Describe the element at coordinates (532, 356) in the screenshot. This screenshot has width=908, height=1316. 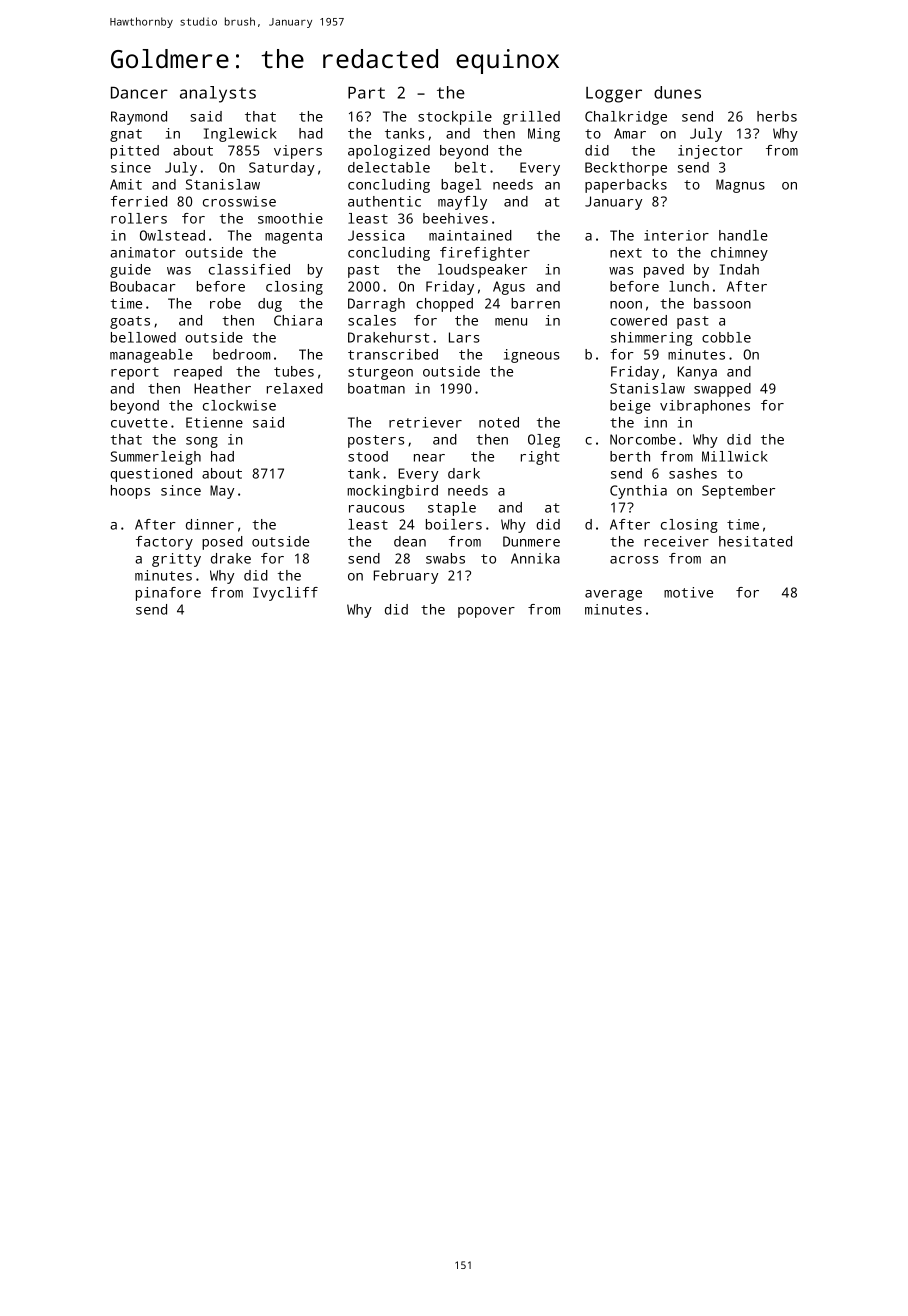
I see `igneous` at that location.
